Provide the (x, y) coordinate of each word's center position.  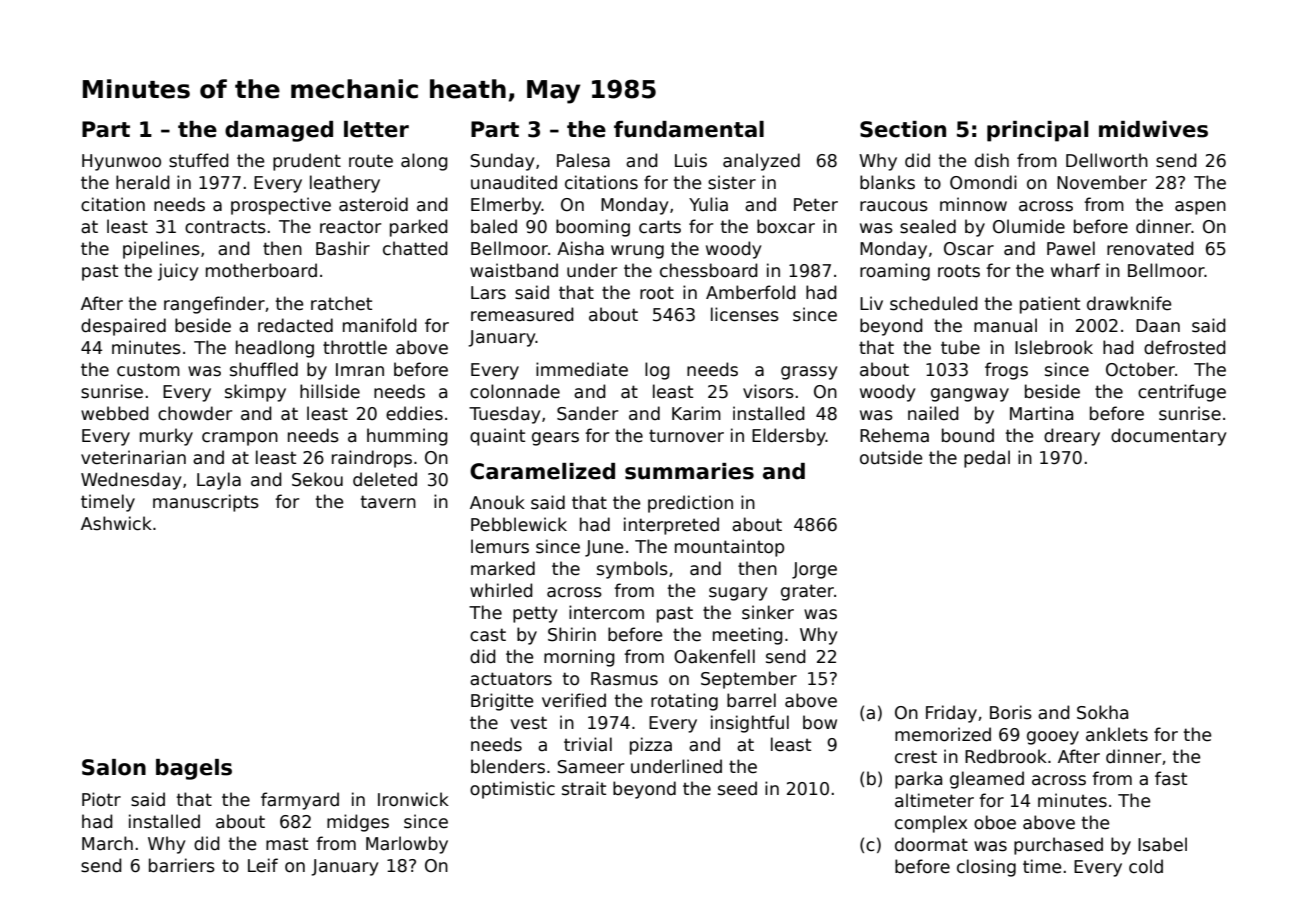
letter (376, 129)
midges (358, 823)
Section (903, 129)
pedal (987, 459)
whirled (501, 590)
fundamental (689, 129)
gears (555, 439)
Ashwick (116, 523)
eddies (414, 413)
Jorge (814, 570)
